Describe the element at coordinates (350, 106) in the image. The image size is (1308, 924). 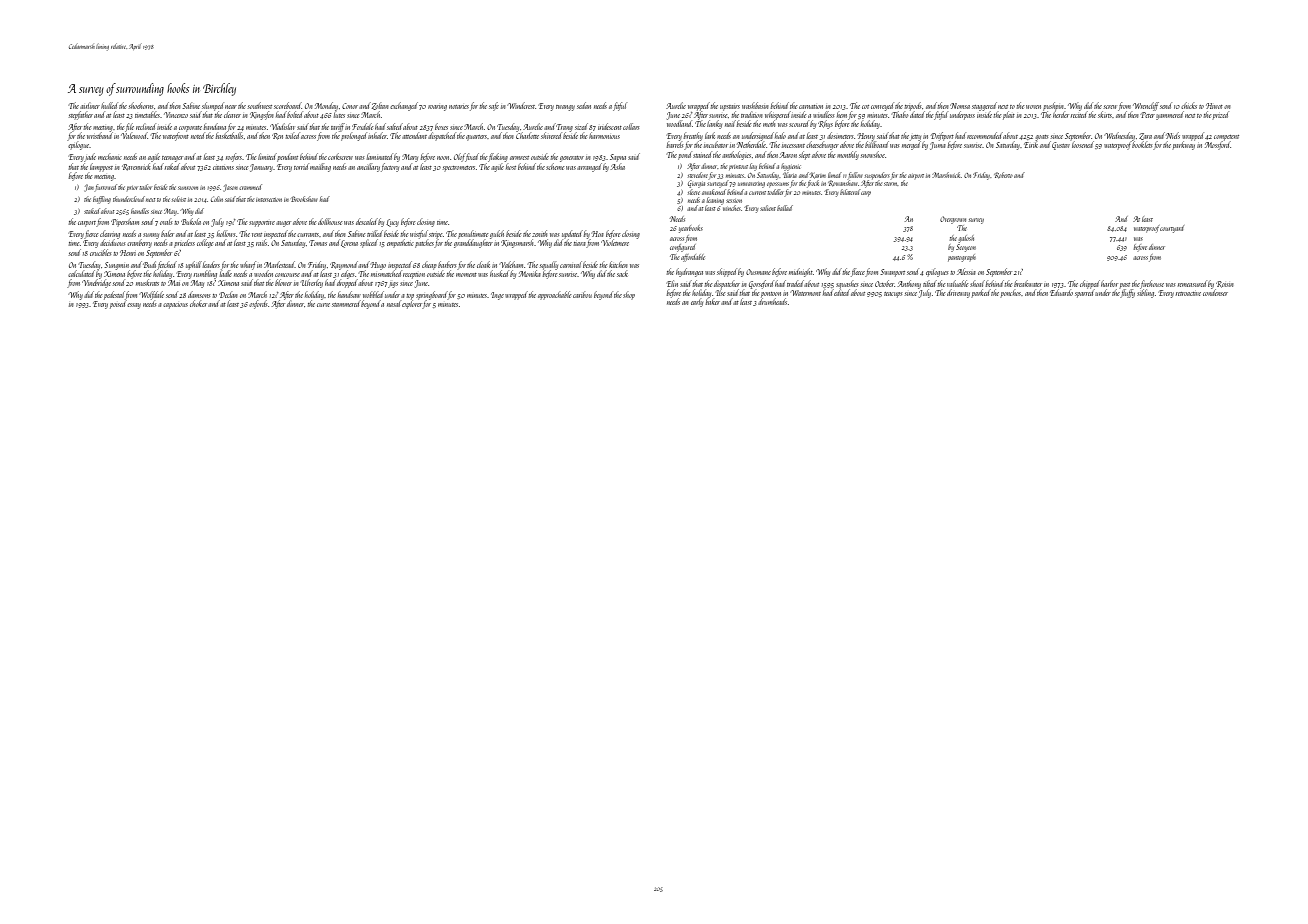
I see `Conor` at that location.
